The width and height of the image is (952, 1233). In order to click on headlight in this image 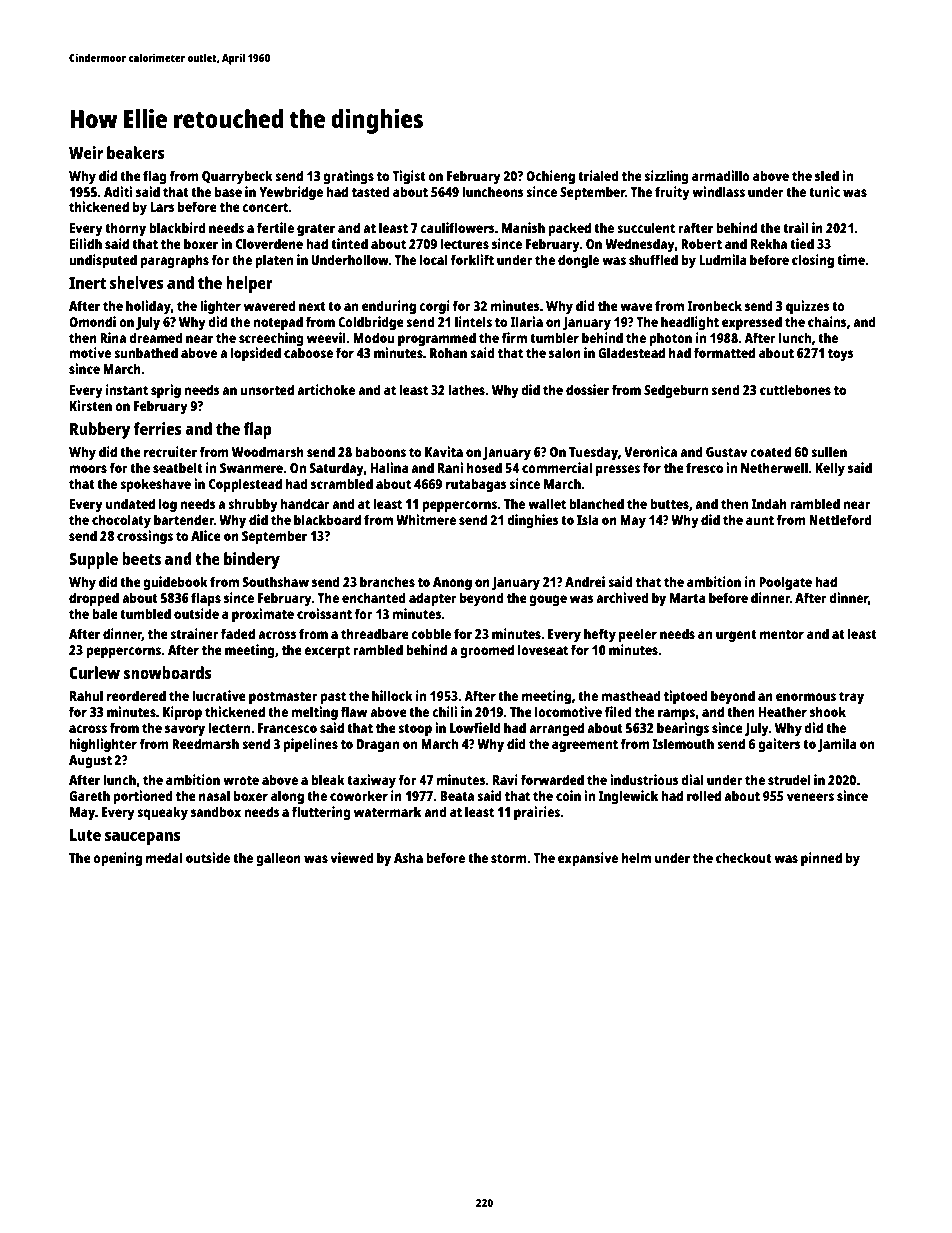, I will do `click(690, 323)`.
